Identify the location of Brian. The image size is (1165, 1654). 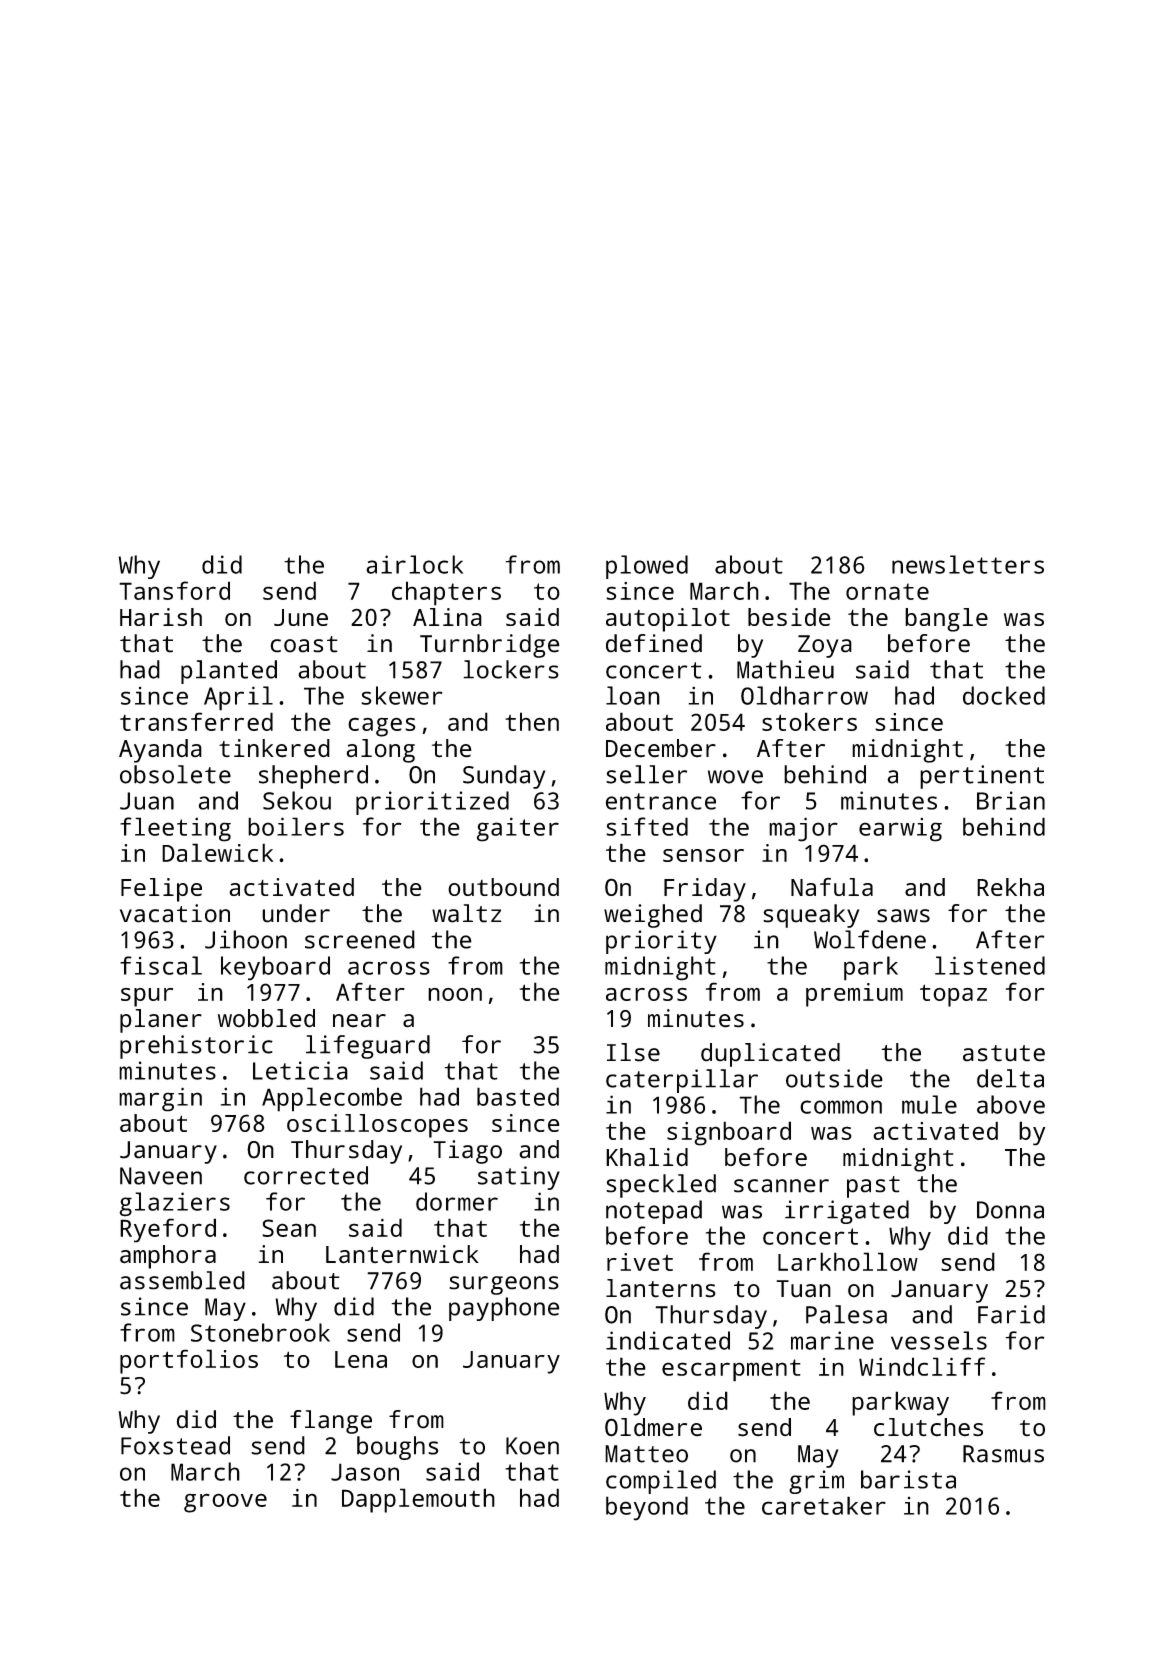
(1011, 800).
